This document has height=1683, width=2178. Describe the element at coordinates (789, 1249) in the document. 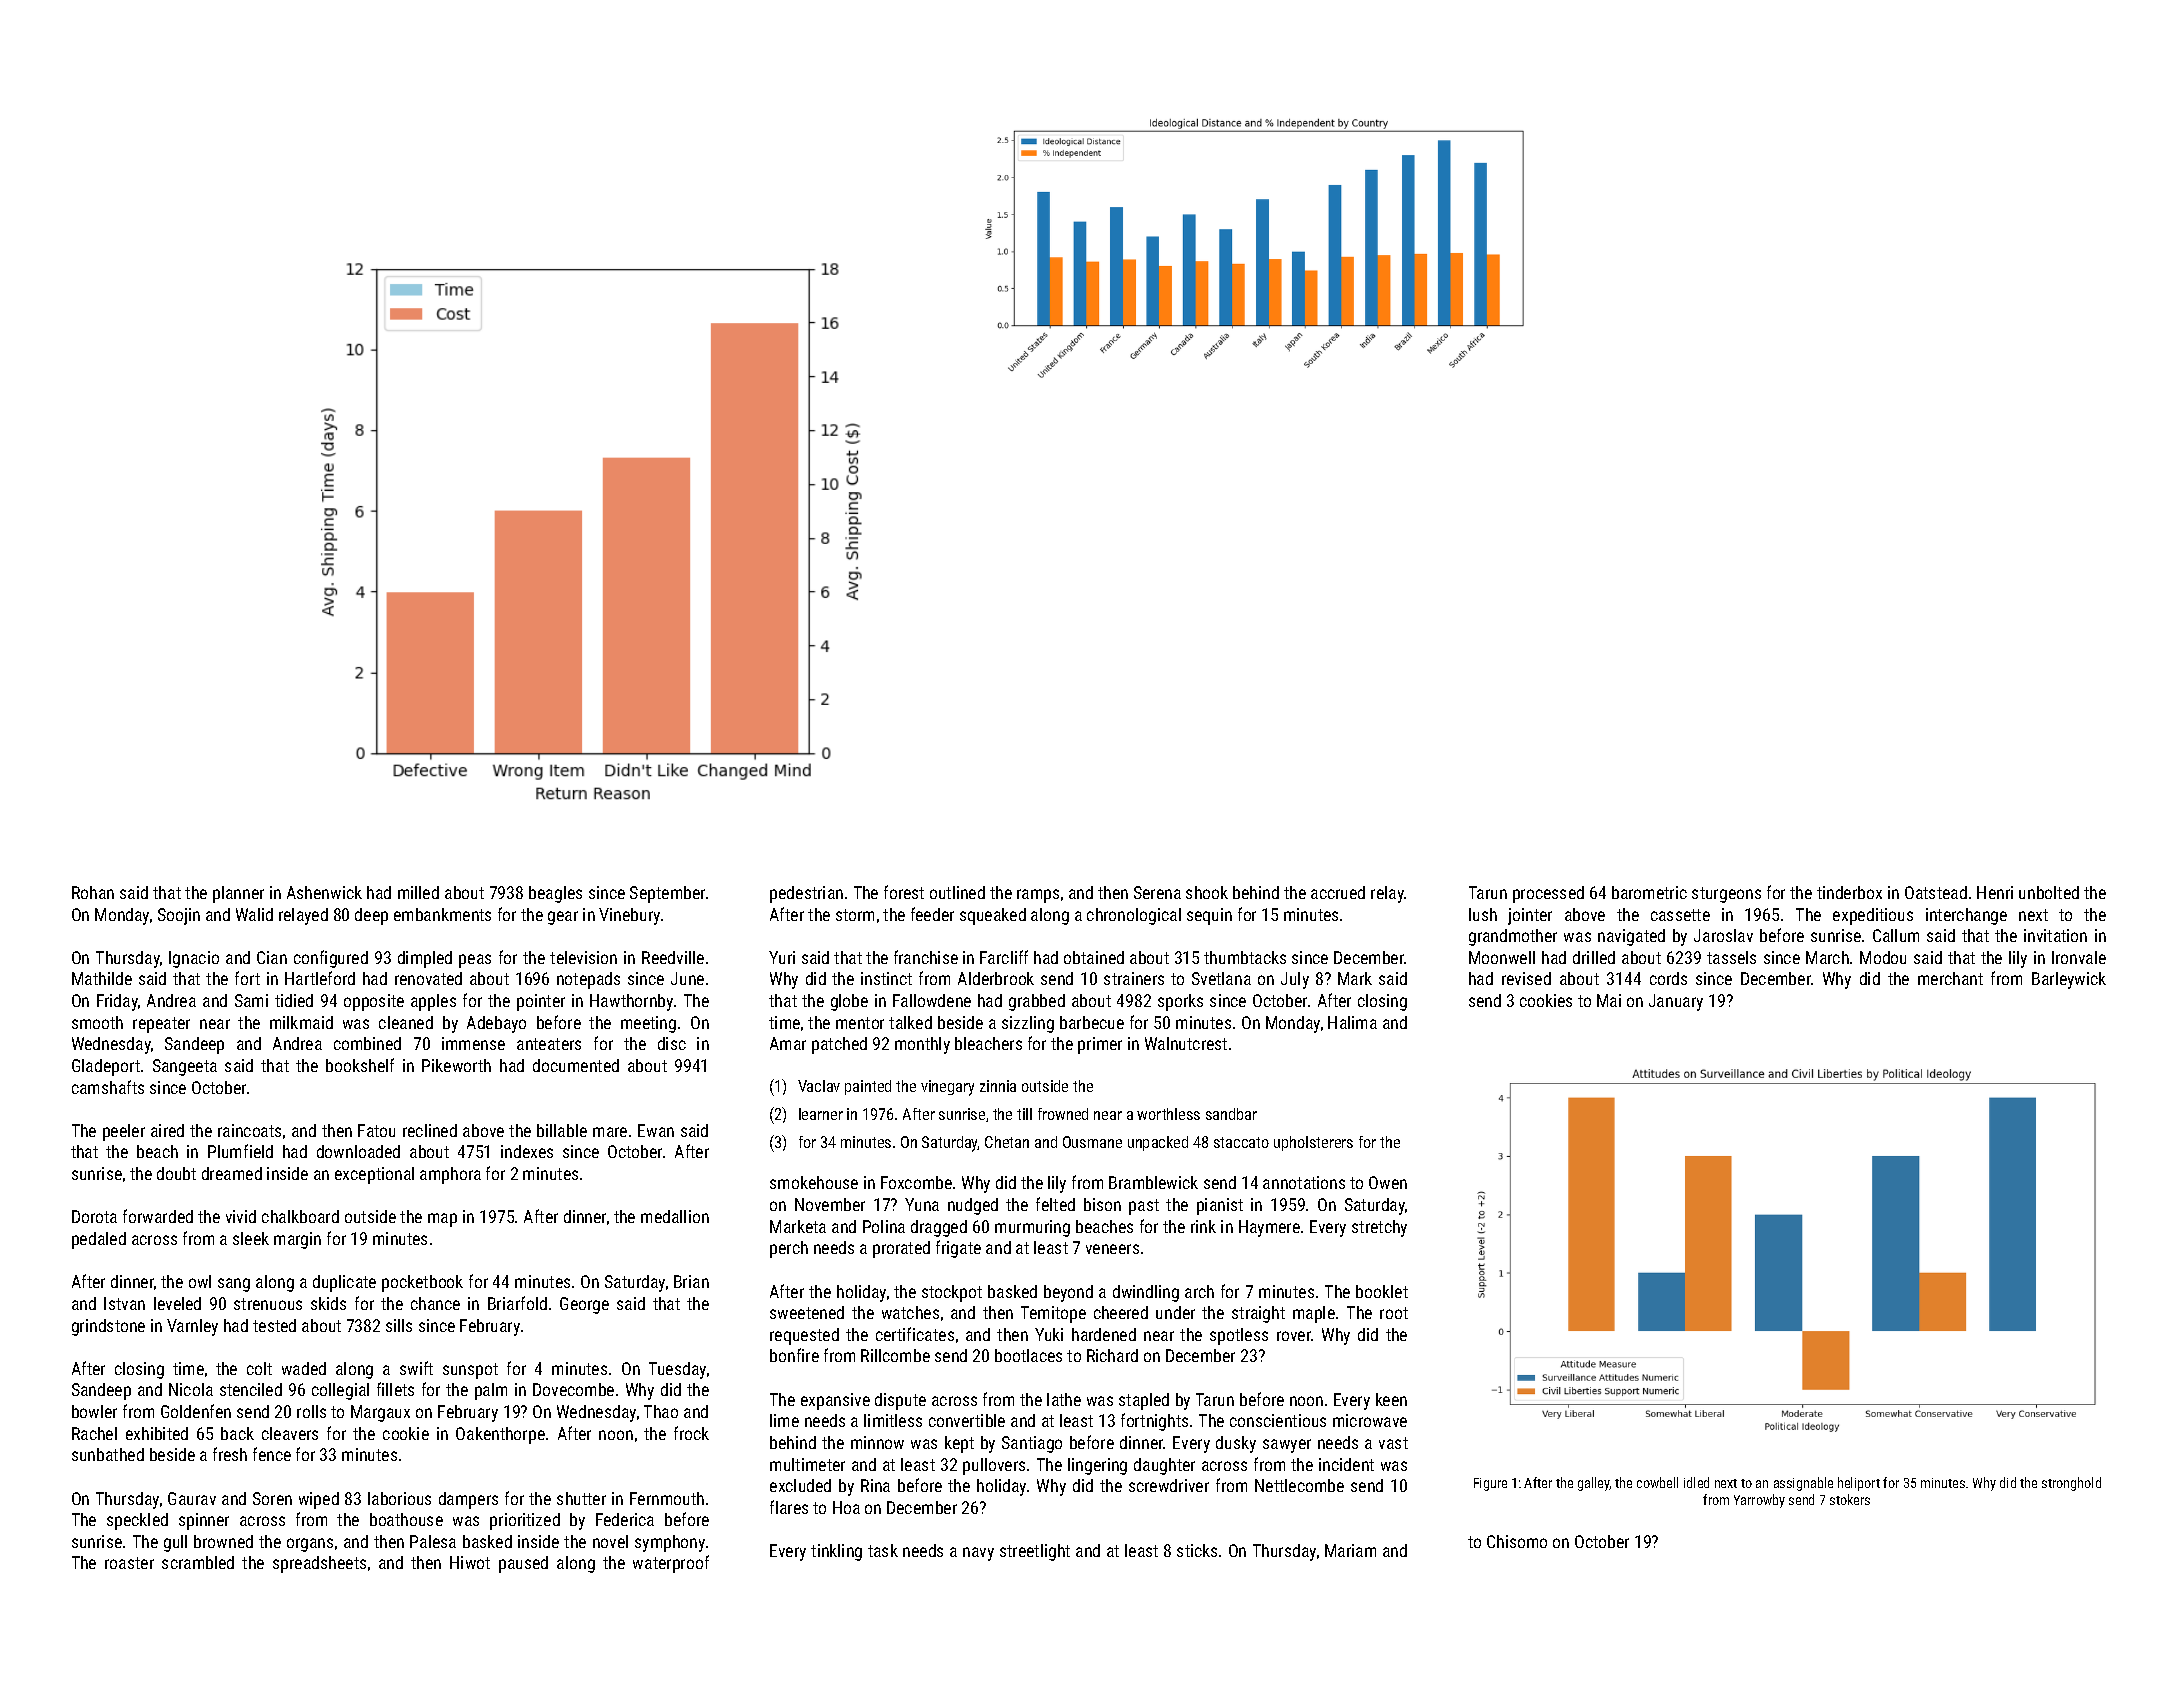

I see `perch` at that location.
